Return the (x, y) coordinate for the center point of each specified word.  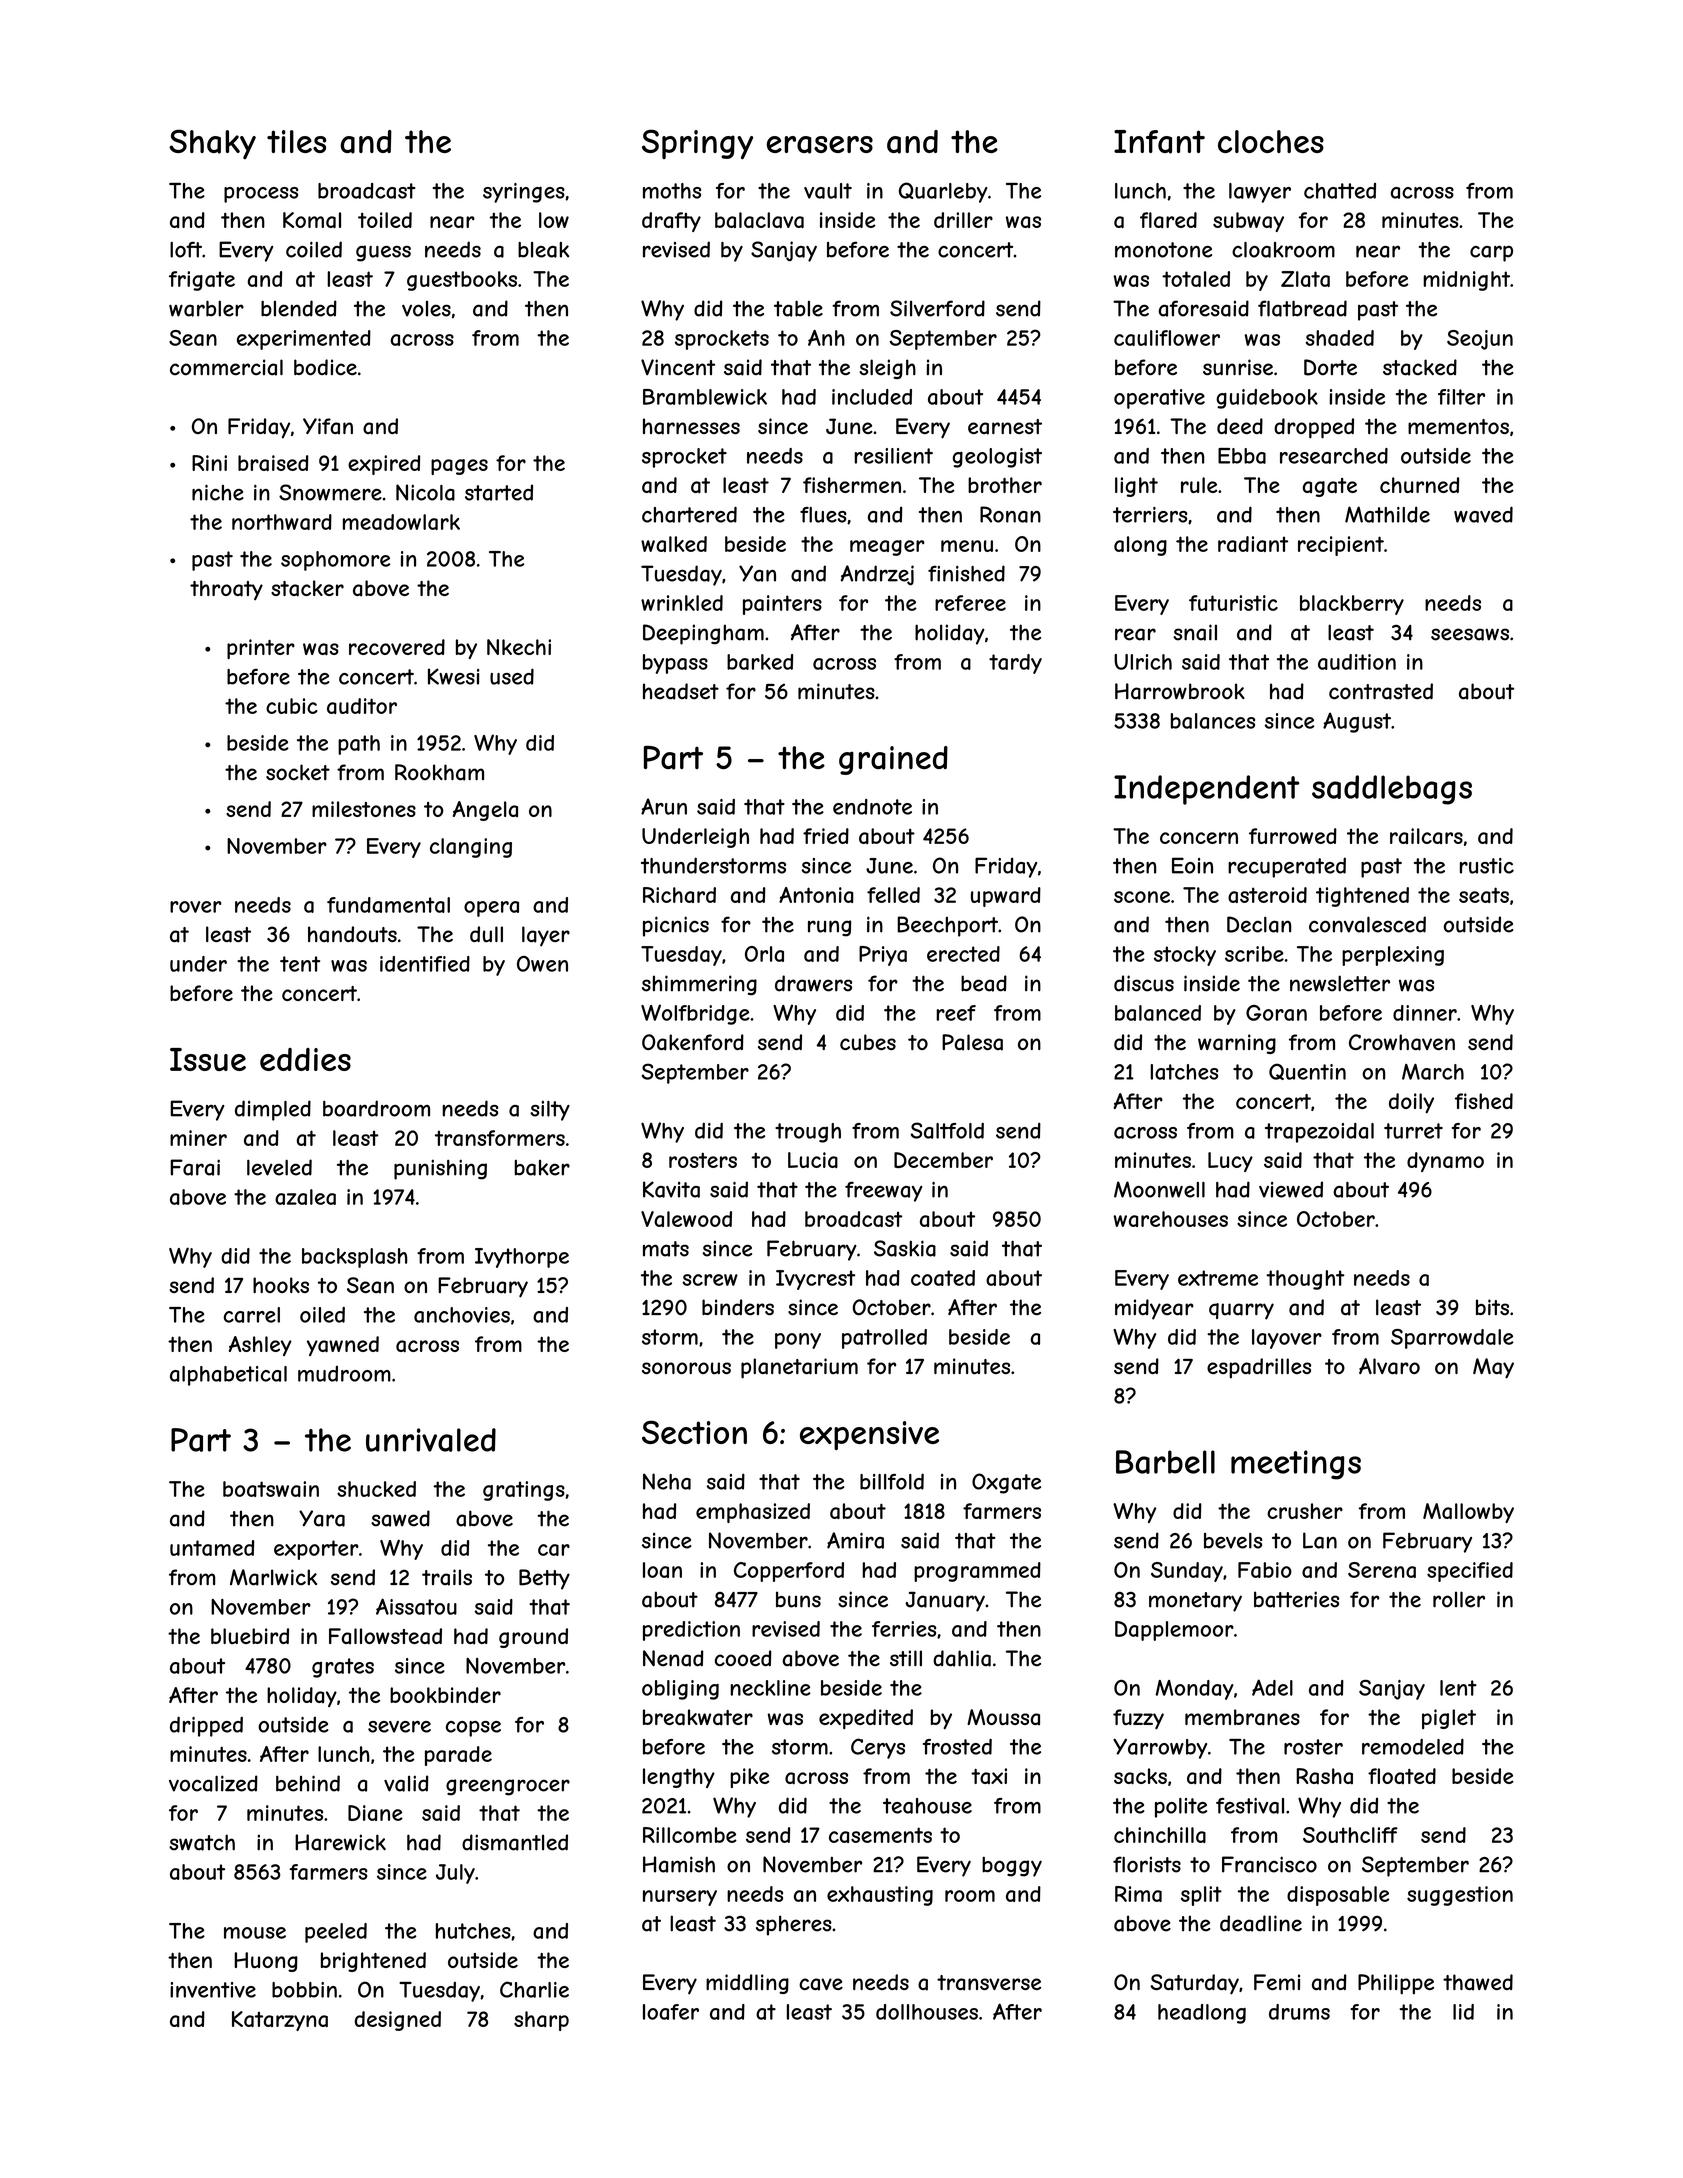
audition (1357, 662)
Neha (667, 1481)
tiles (296, 141)
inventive (213, 1990)
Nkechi (519, 647)
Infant (1159, 142)
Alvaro (1389, 1366)
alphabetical (228, 1376)
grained (893, 760)
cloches (1271, 141)
